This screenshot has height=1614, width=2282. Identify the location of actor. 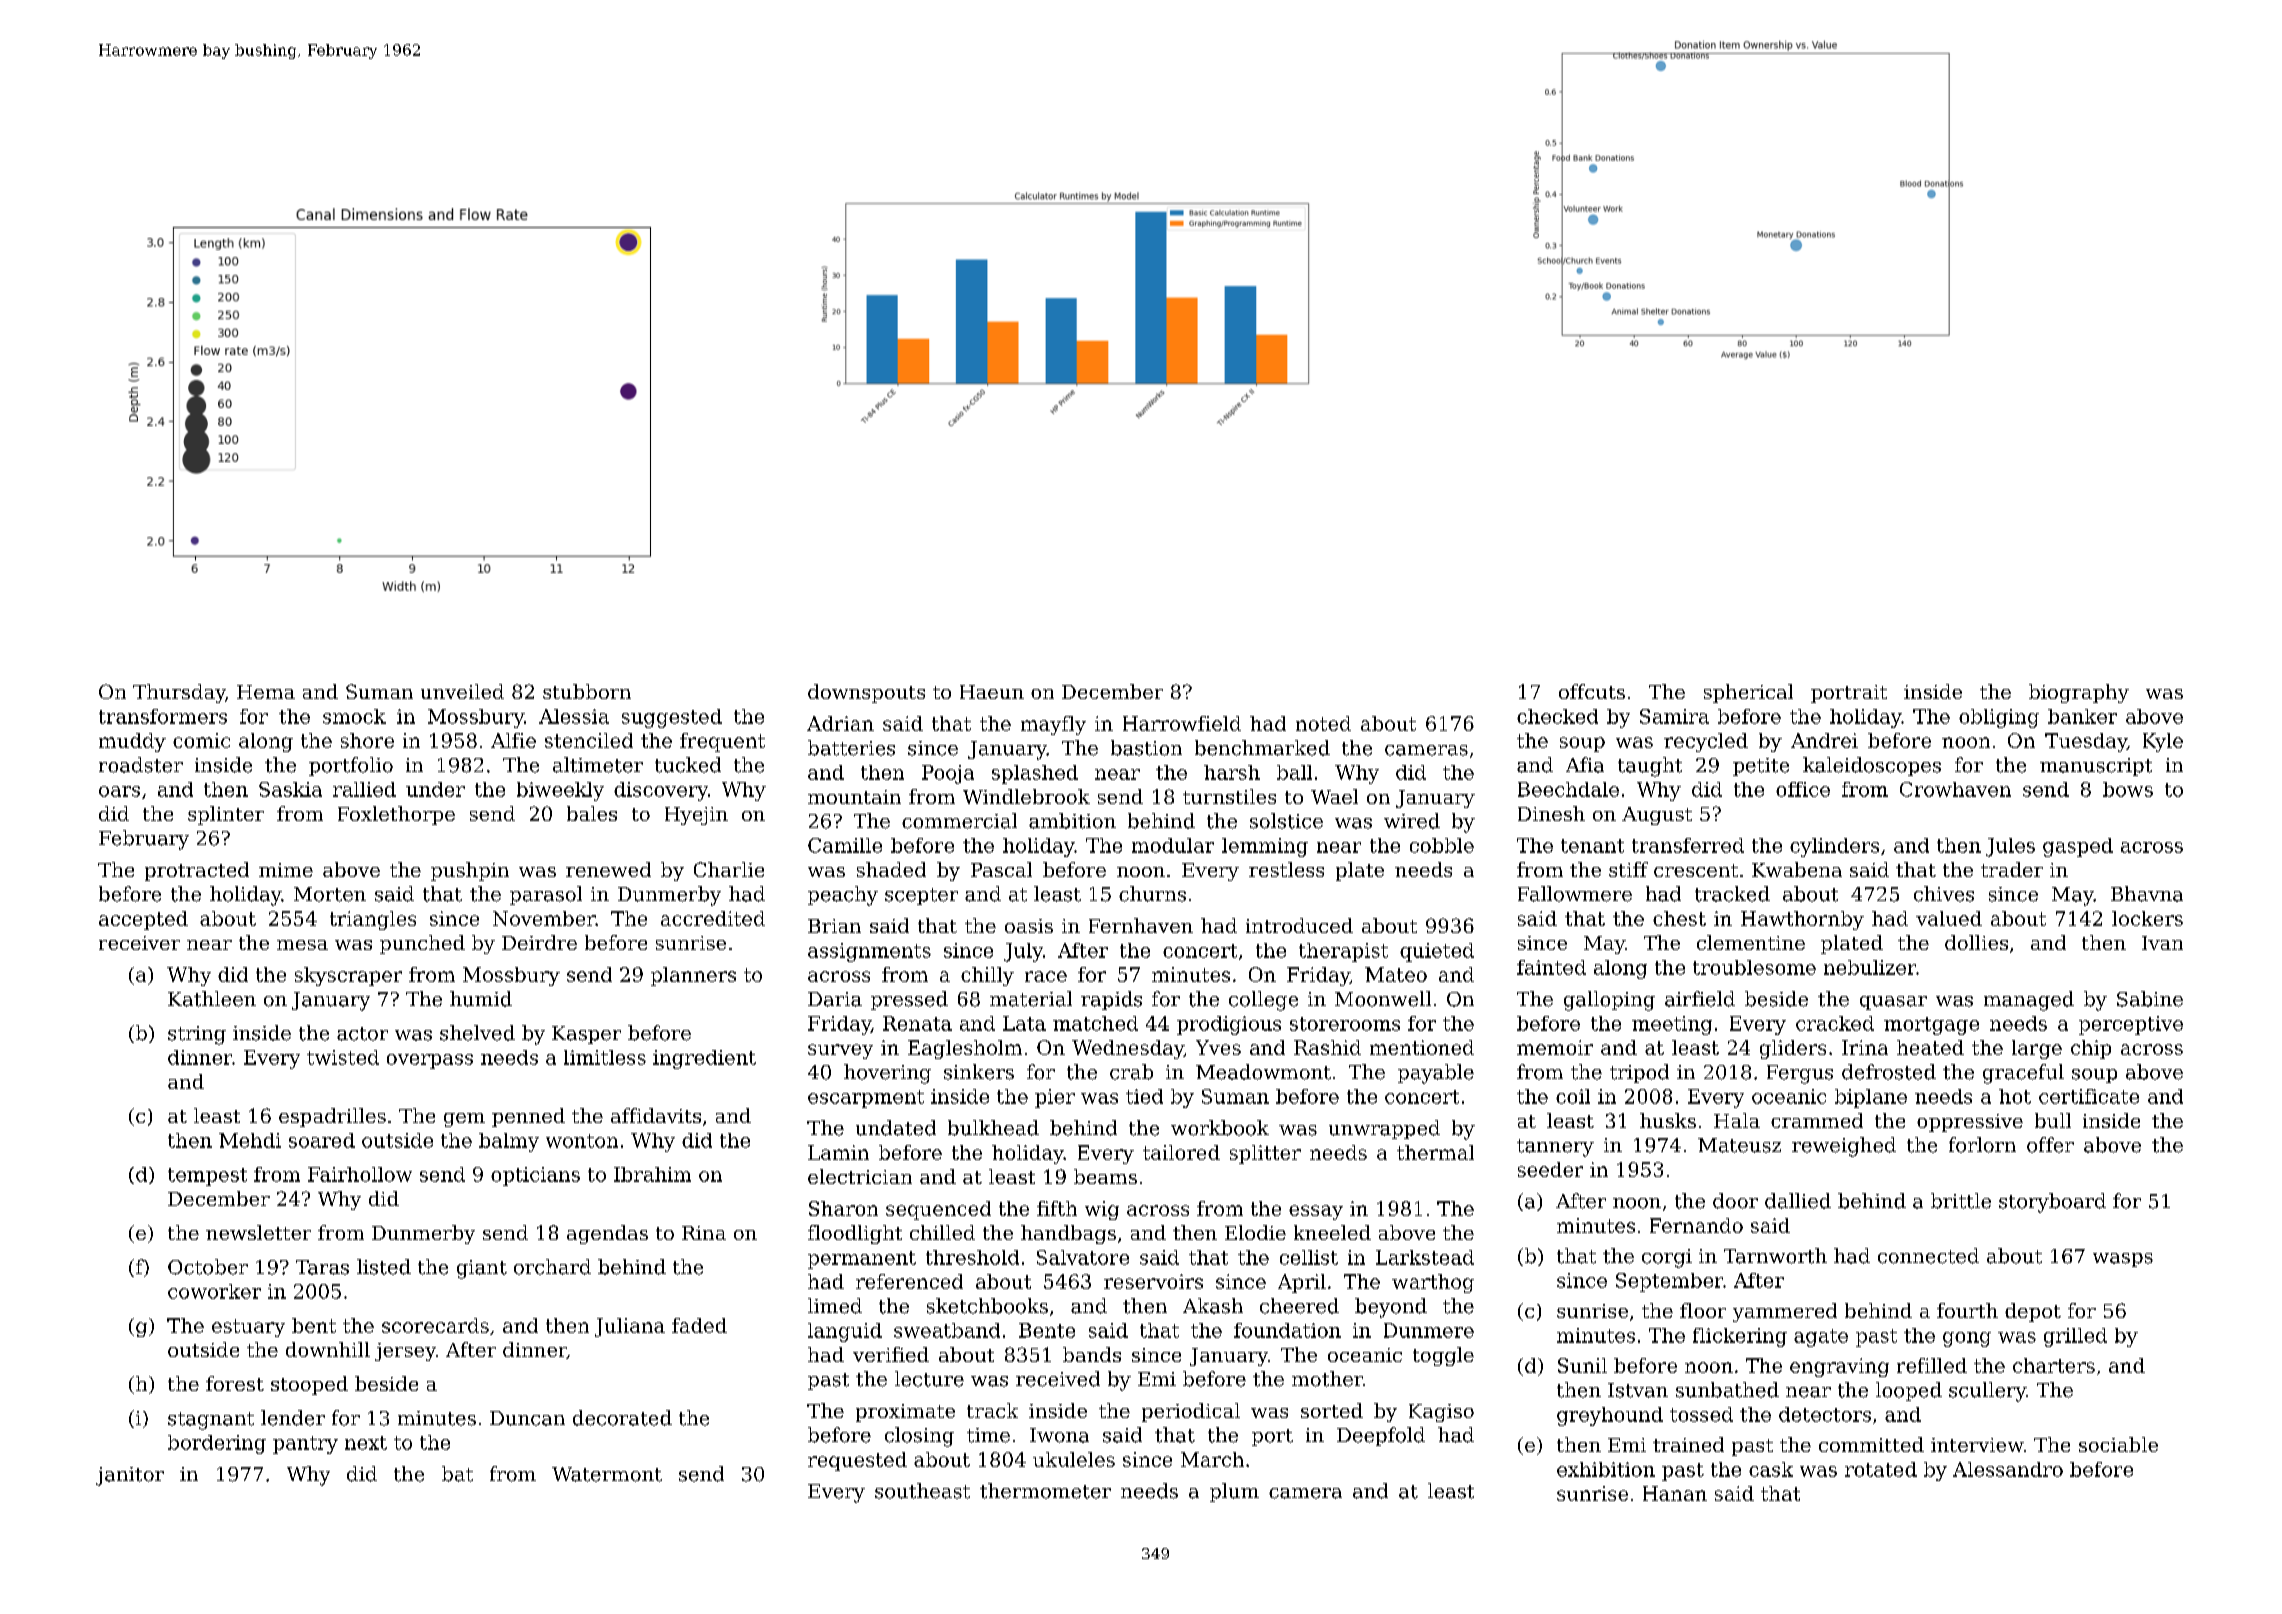
(362, 1034).
